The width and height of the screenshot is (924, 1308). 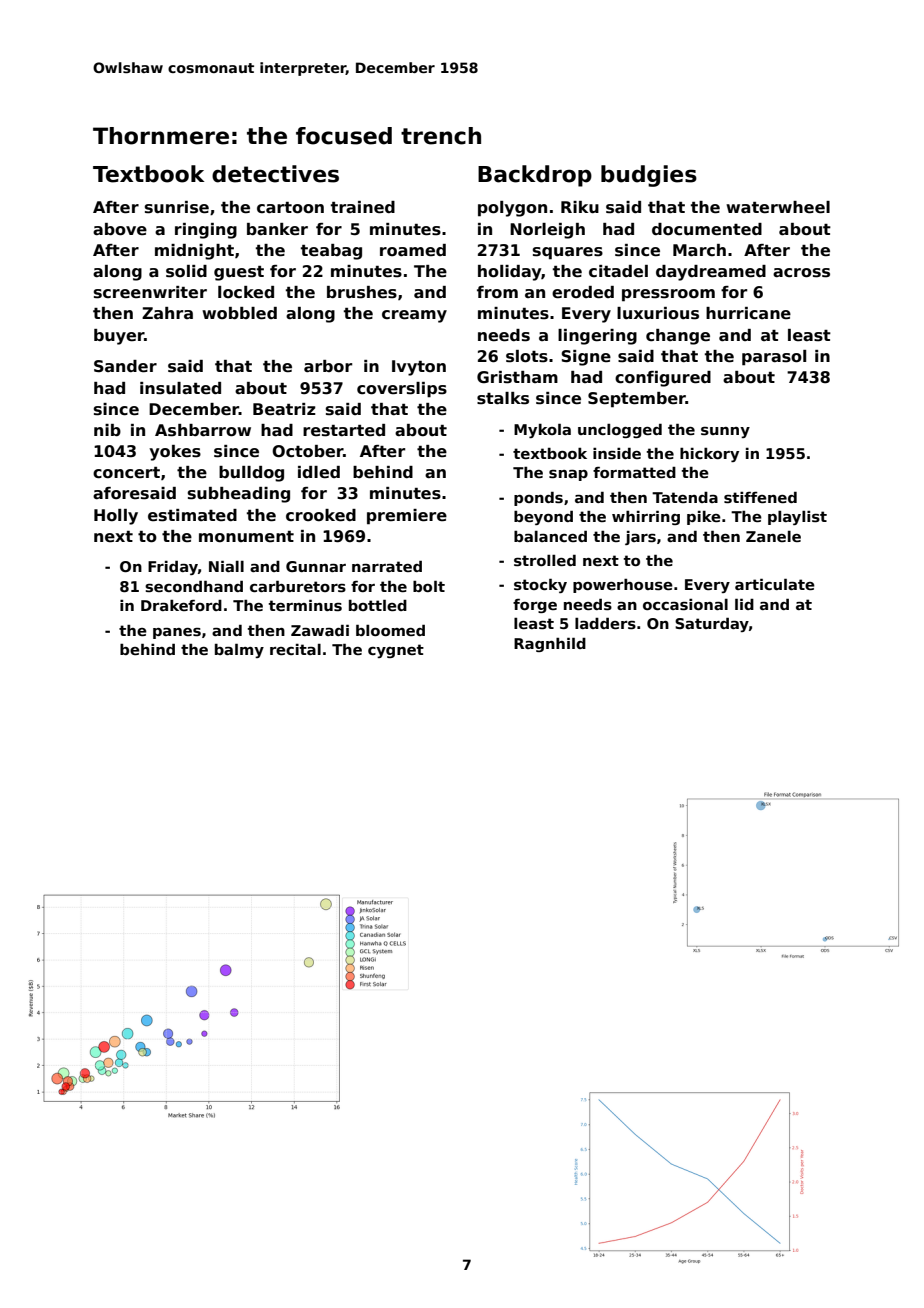 I want to click on roamed, so click(x=413, y=250).
